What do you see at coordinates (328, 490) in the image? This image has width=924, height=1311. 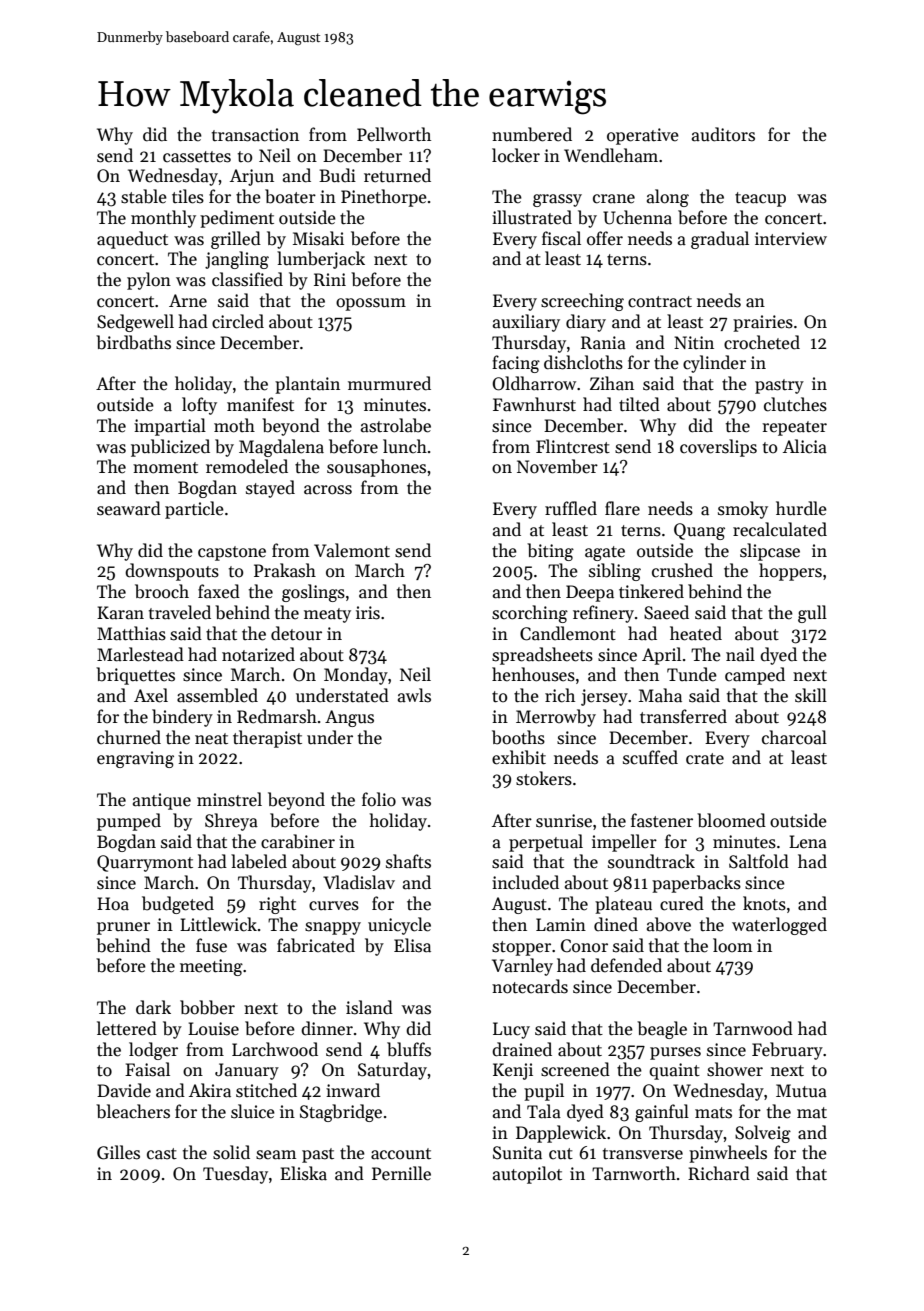 I see `across` at bounding box center [328, 490].
